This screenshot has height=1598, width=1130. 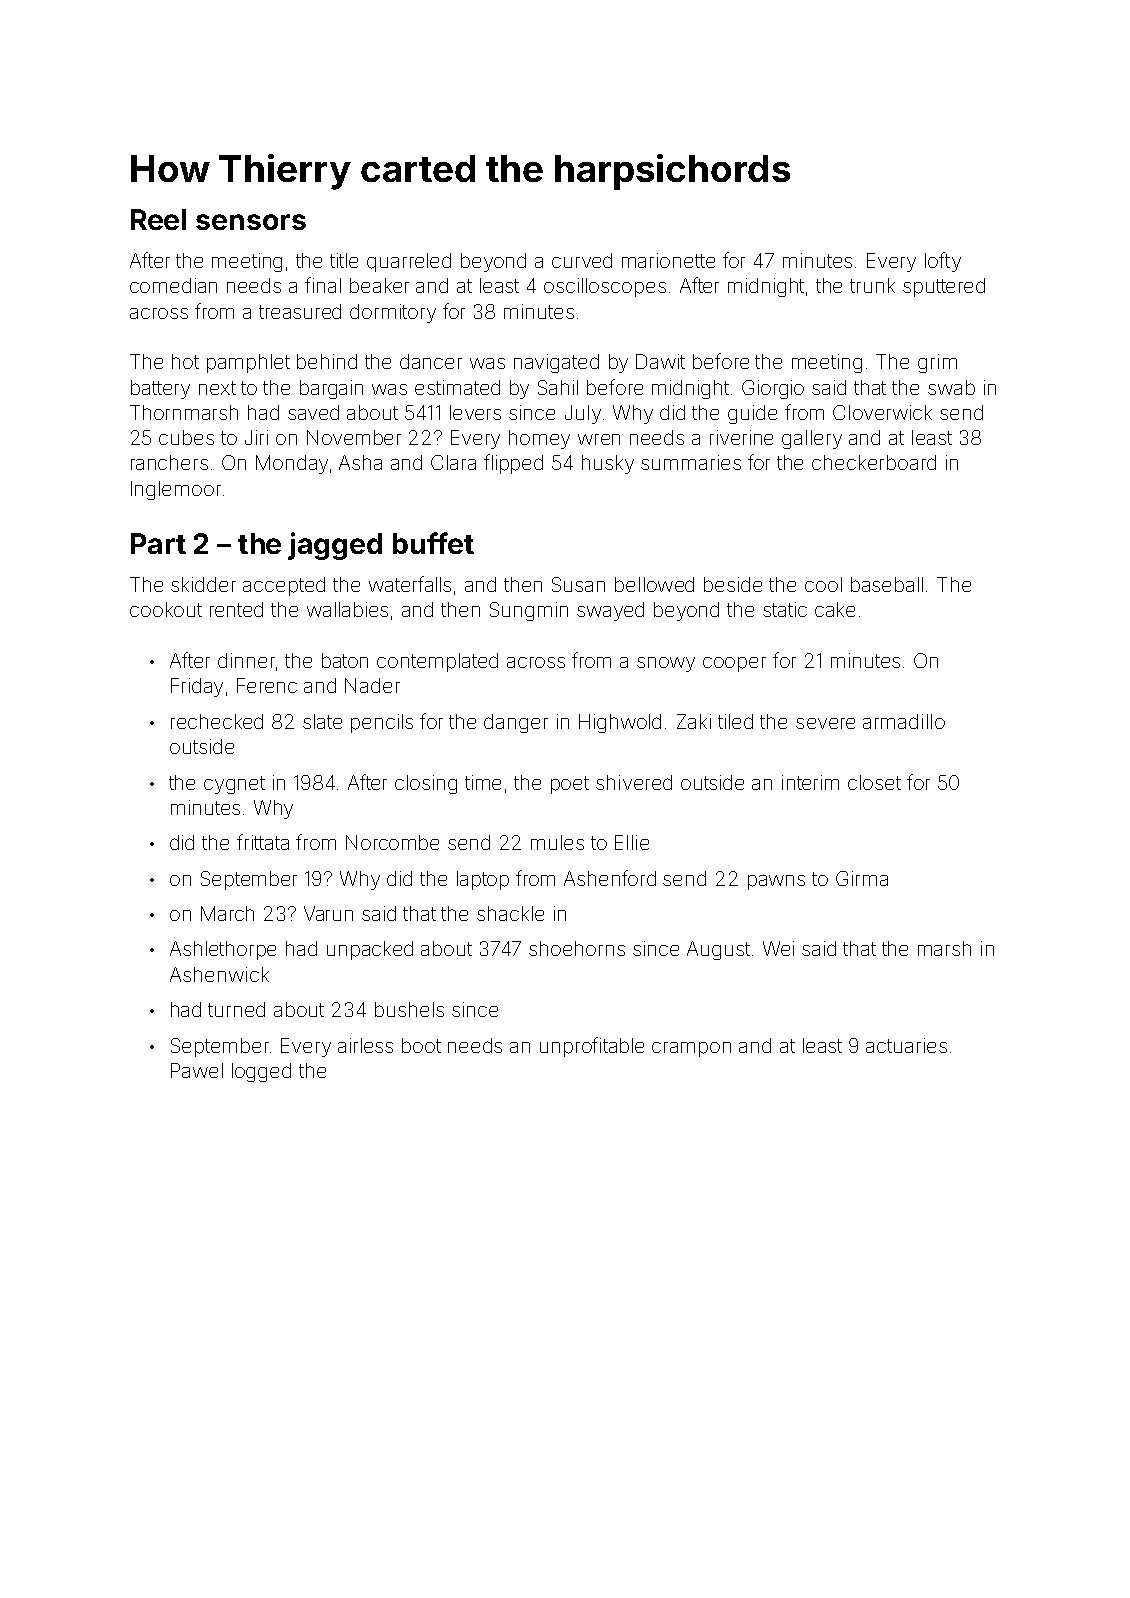 What do you see at coordinates (557, 842) in the screenshot?
I see `mules` at bounding box center [557, 842].
